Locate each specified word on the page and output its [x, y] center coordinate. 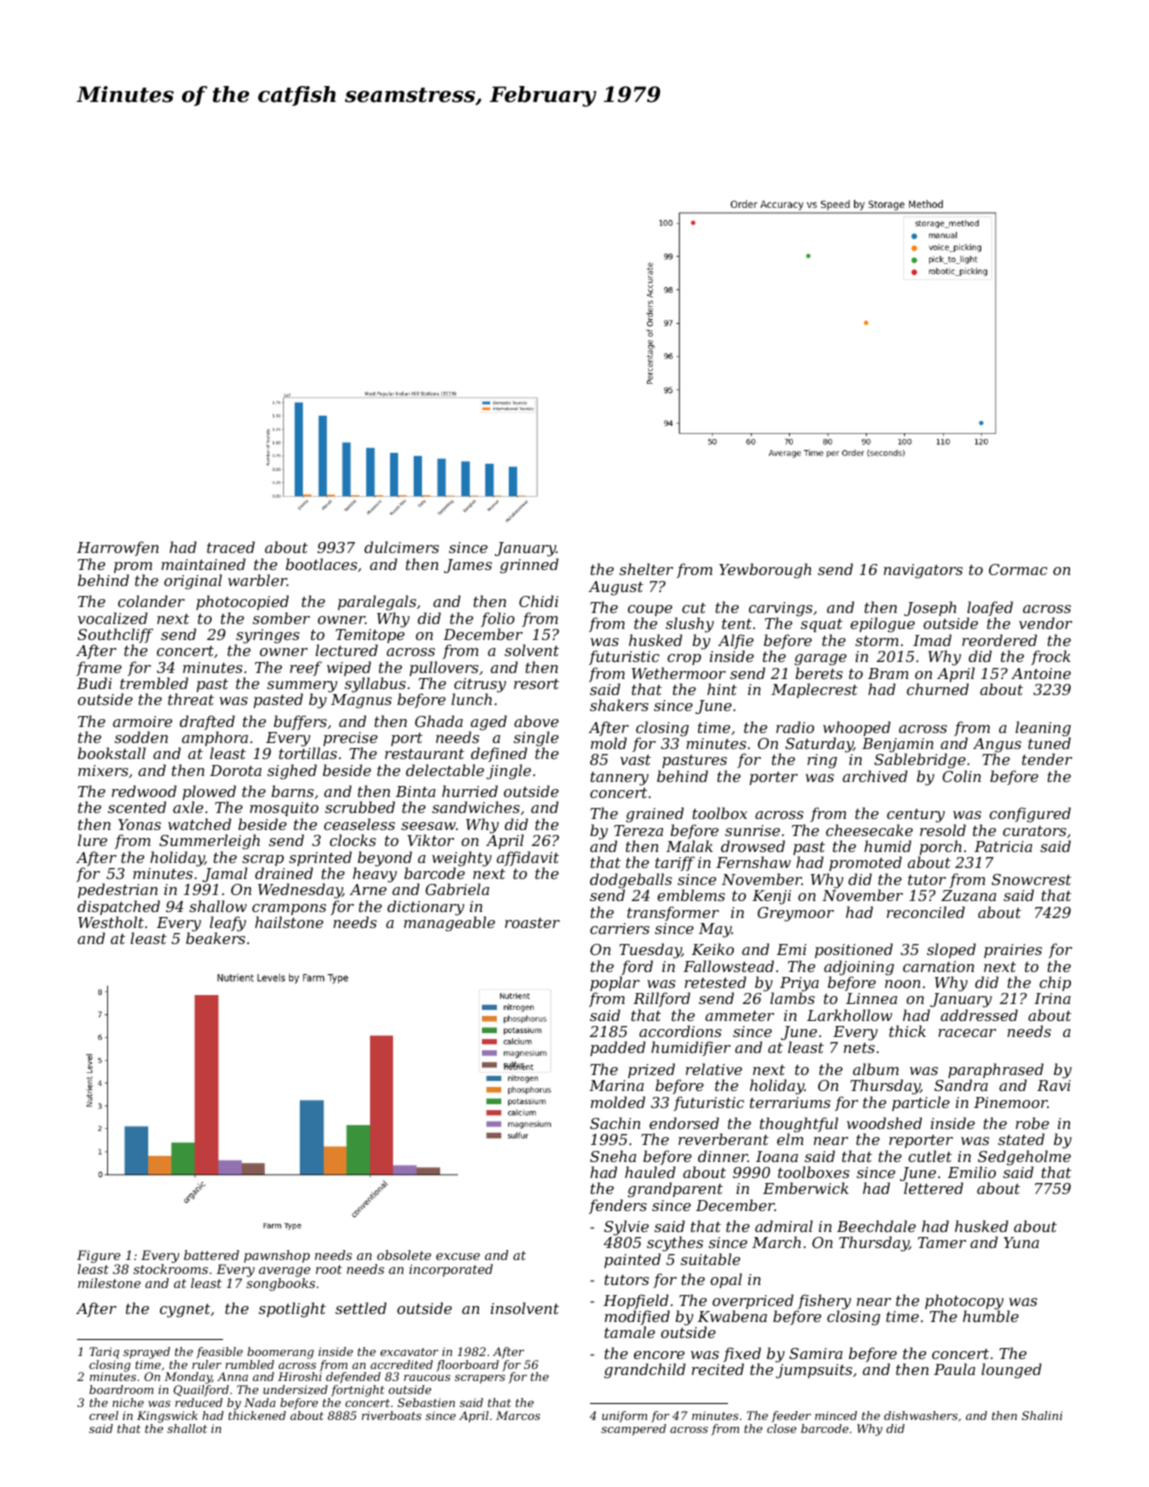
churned [938, 689]
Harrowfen [118, 548]
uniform [624, 1417]
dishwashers [921, 1415]
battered [211, 1255]
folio [498, 619]
